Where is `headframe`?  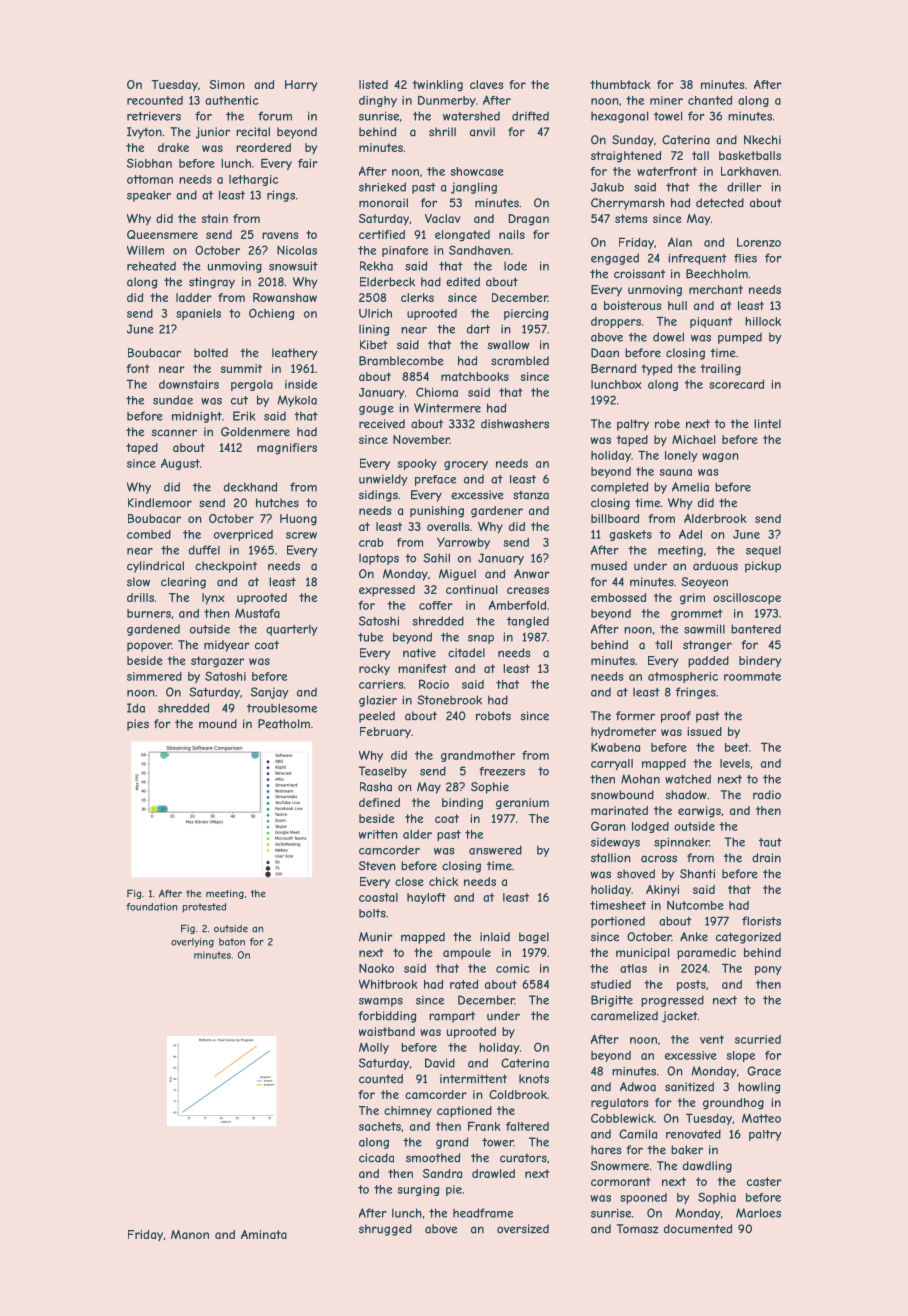
headframe is located at coordinates (483, 1213).
